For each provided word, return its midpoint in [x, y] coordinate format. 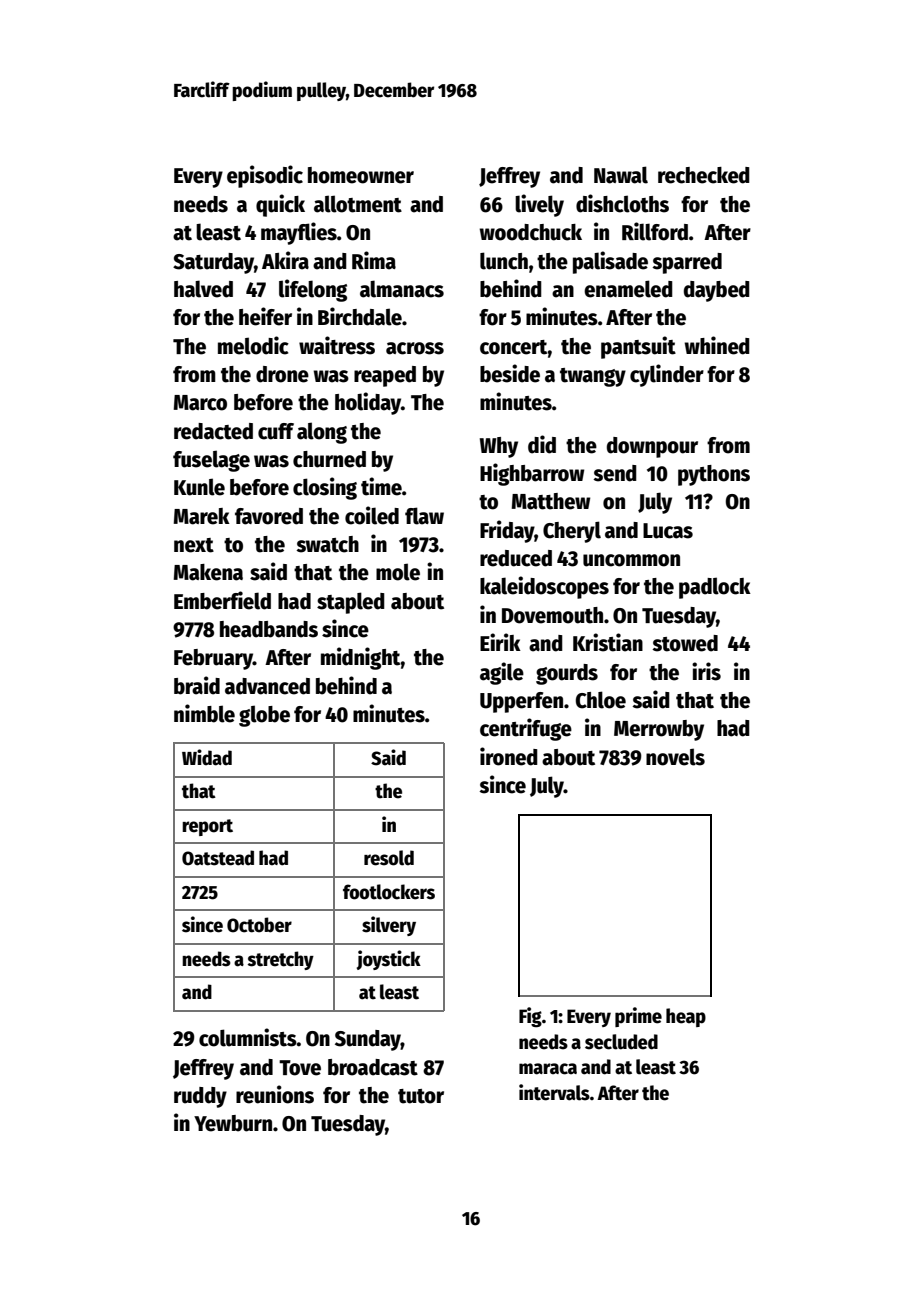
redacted [213, 431]
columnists [248, 1037]
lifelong [313, 290]
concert [514, 347]
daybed [717, 291]
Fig [530, 1017]
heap [686, 1017]
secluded [621, 1042]
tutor [421, 1096]
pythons [714, 475]
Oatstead [218, 858]
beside [510, 373]
